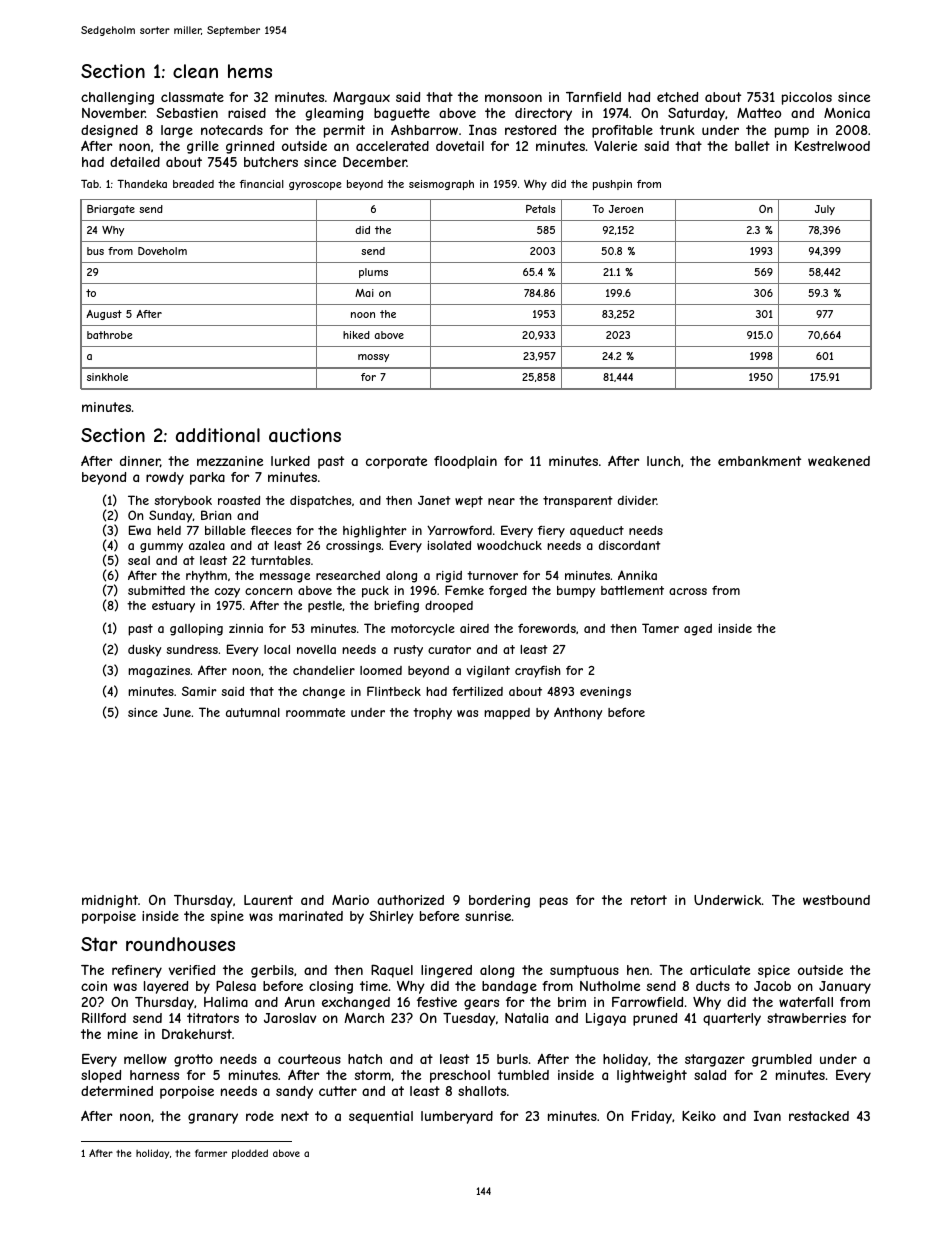 Image resolution: width=952 pixels, height=1233 pixels. What do you see at coordinates (253, 712) in the page?
I see `autumnal` at bounding box center [253, 712].
